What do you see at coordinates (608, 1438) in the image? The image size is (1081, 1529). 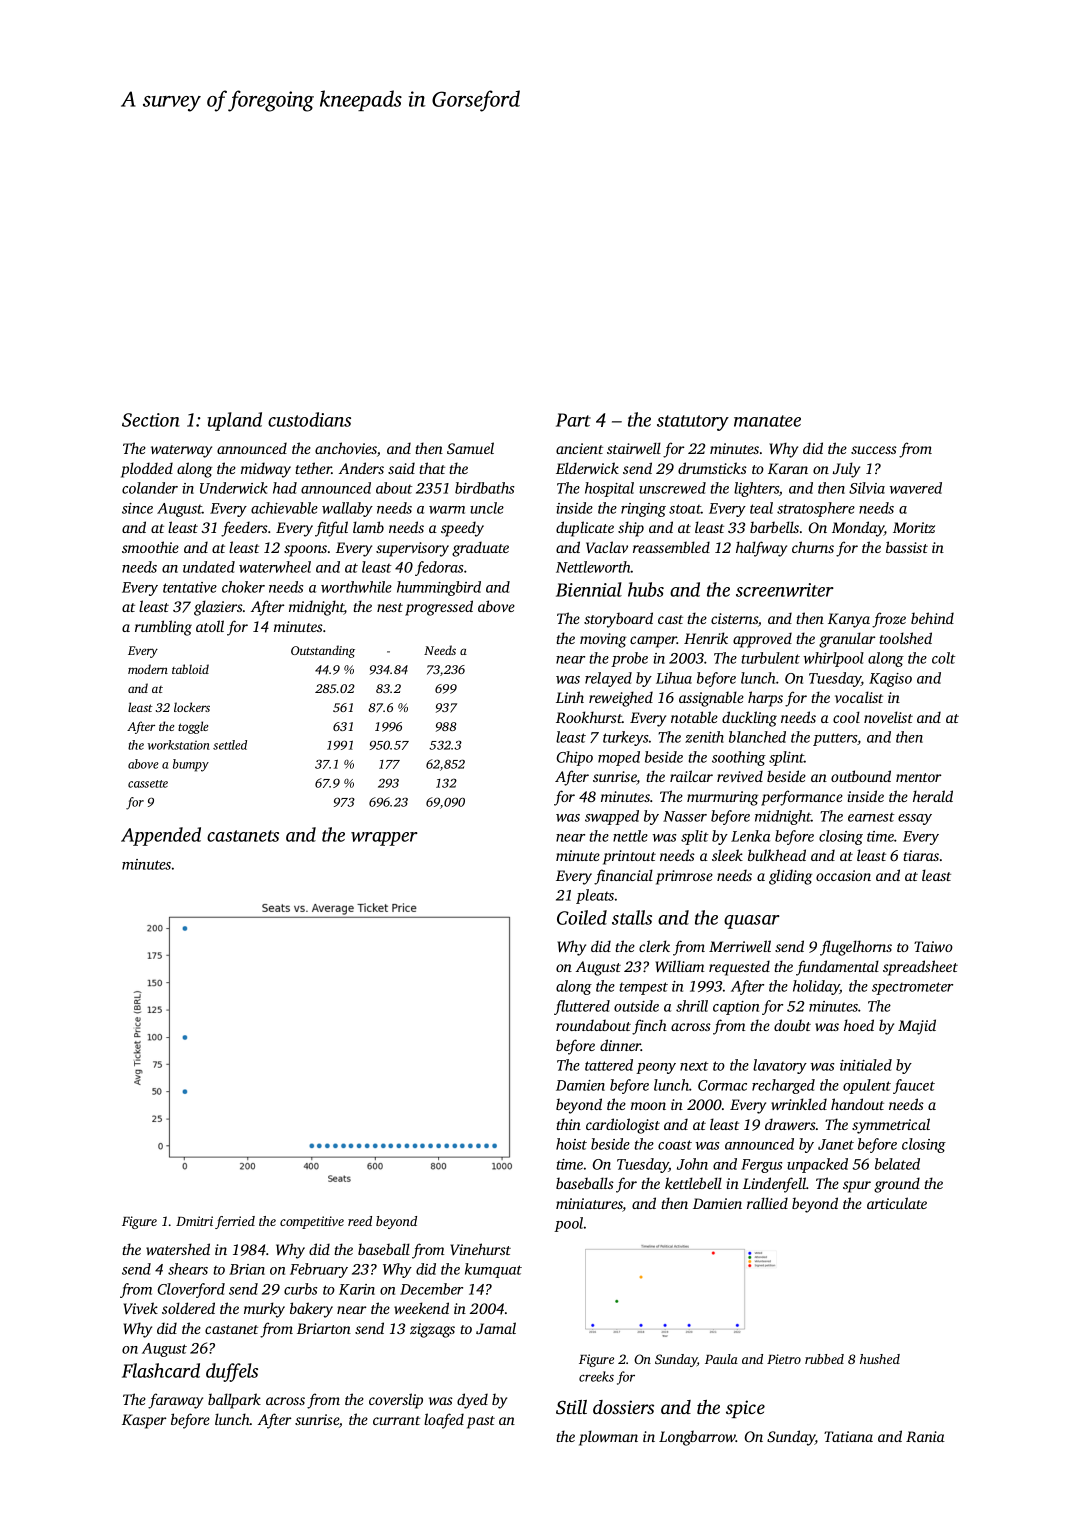 I see `plowman` at bounding box center [608, 1438].
